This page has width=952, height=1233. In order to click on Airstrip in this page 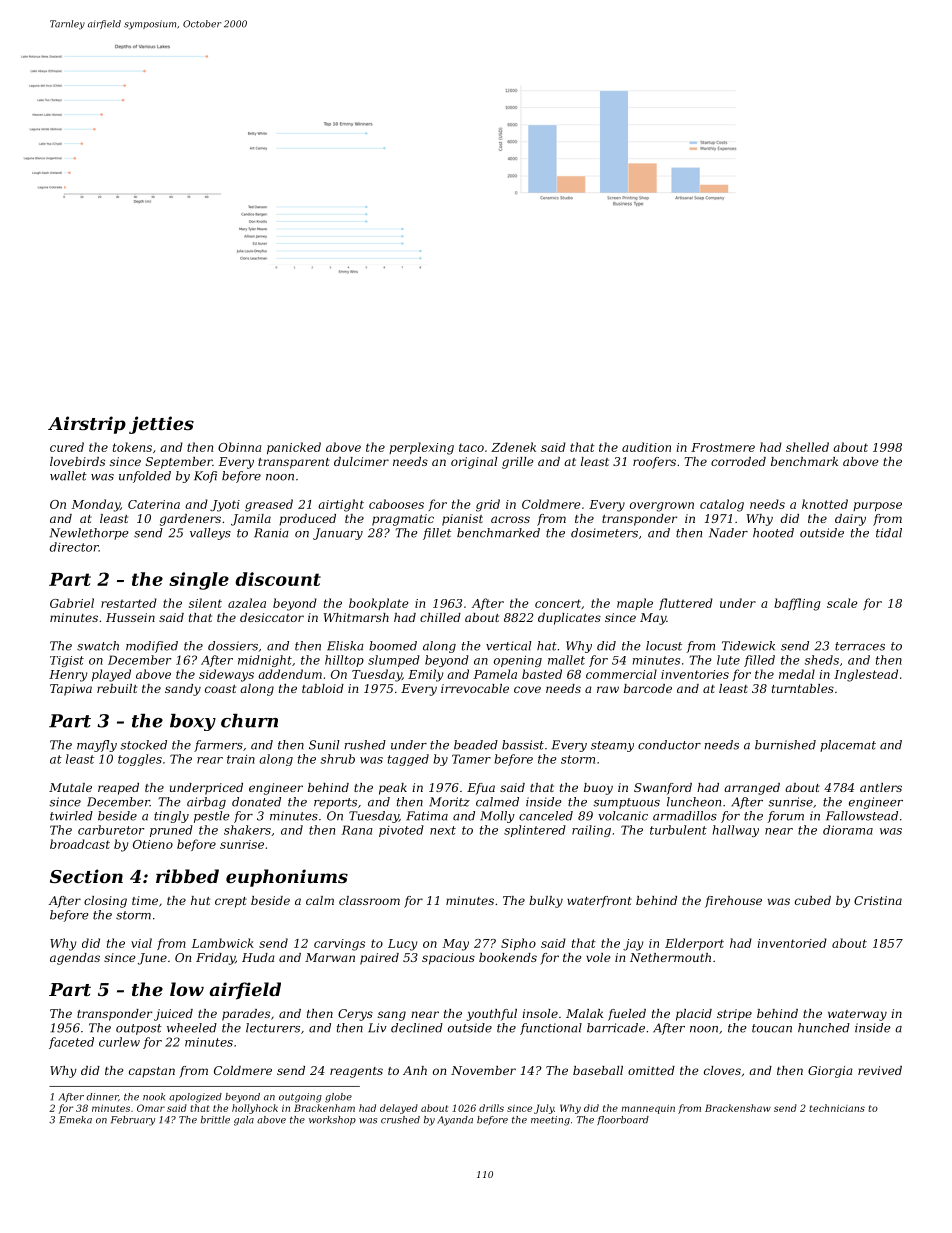, I will do `click(87, 425)`.
